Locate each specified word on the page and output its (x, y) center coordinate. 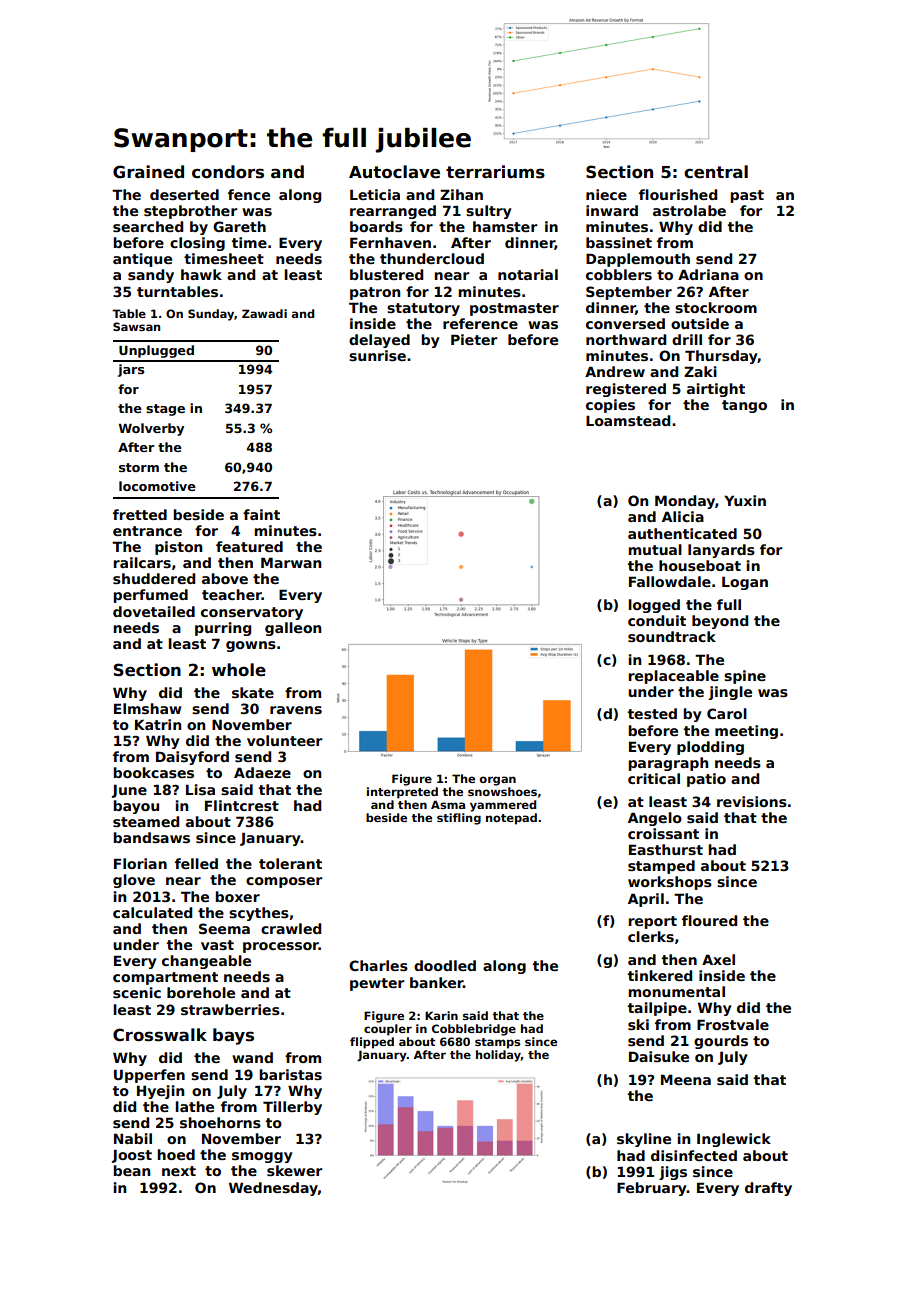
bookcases (153, 772)
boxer (237, 896)
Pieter (474, 339)
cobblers (619, 274)
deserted (184, 194)
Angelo (655, 819)
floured (709, 920)
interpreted (402, 793)
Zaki (700, 371)
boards (376, 226)
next (179, 1171)
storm (139, 467)
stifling (459, 819)
